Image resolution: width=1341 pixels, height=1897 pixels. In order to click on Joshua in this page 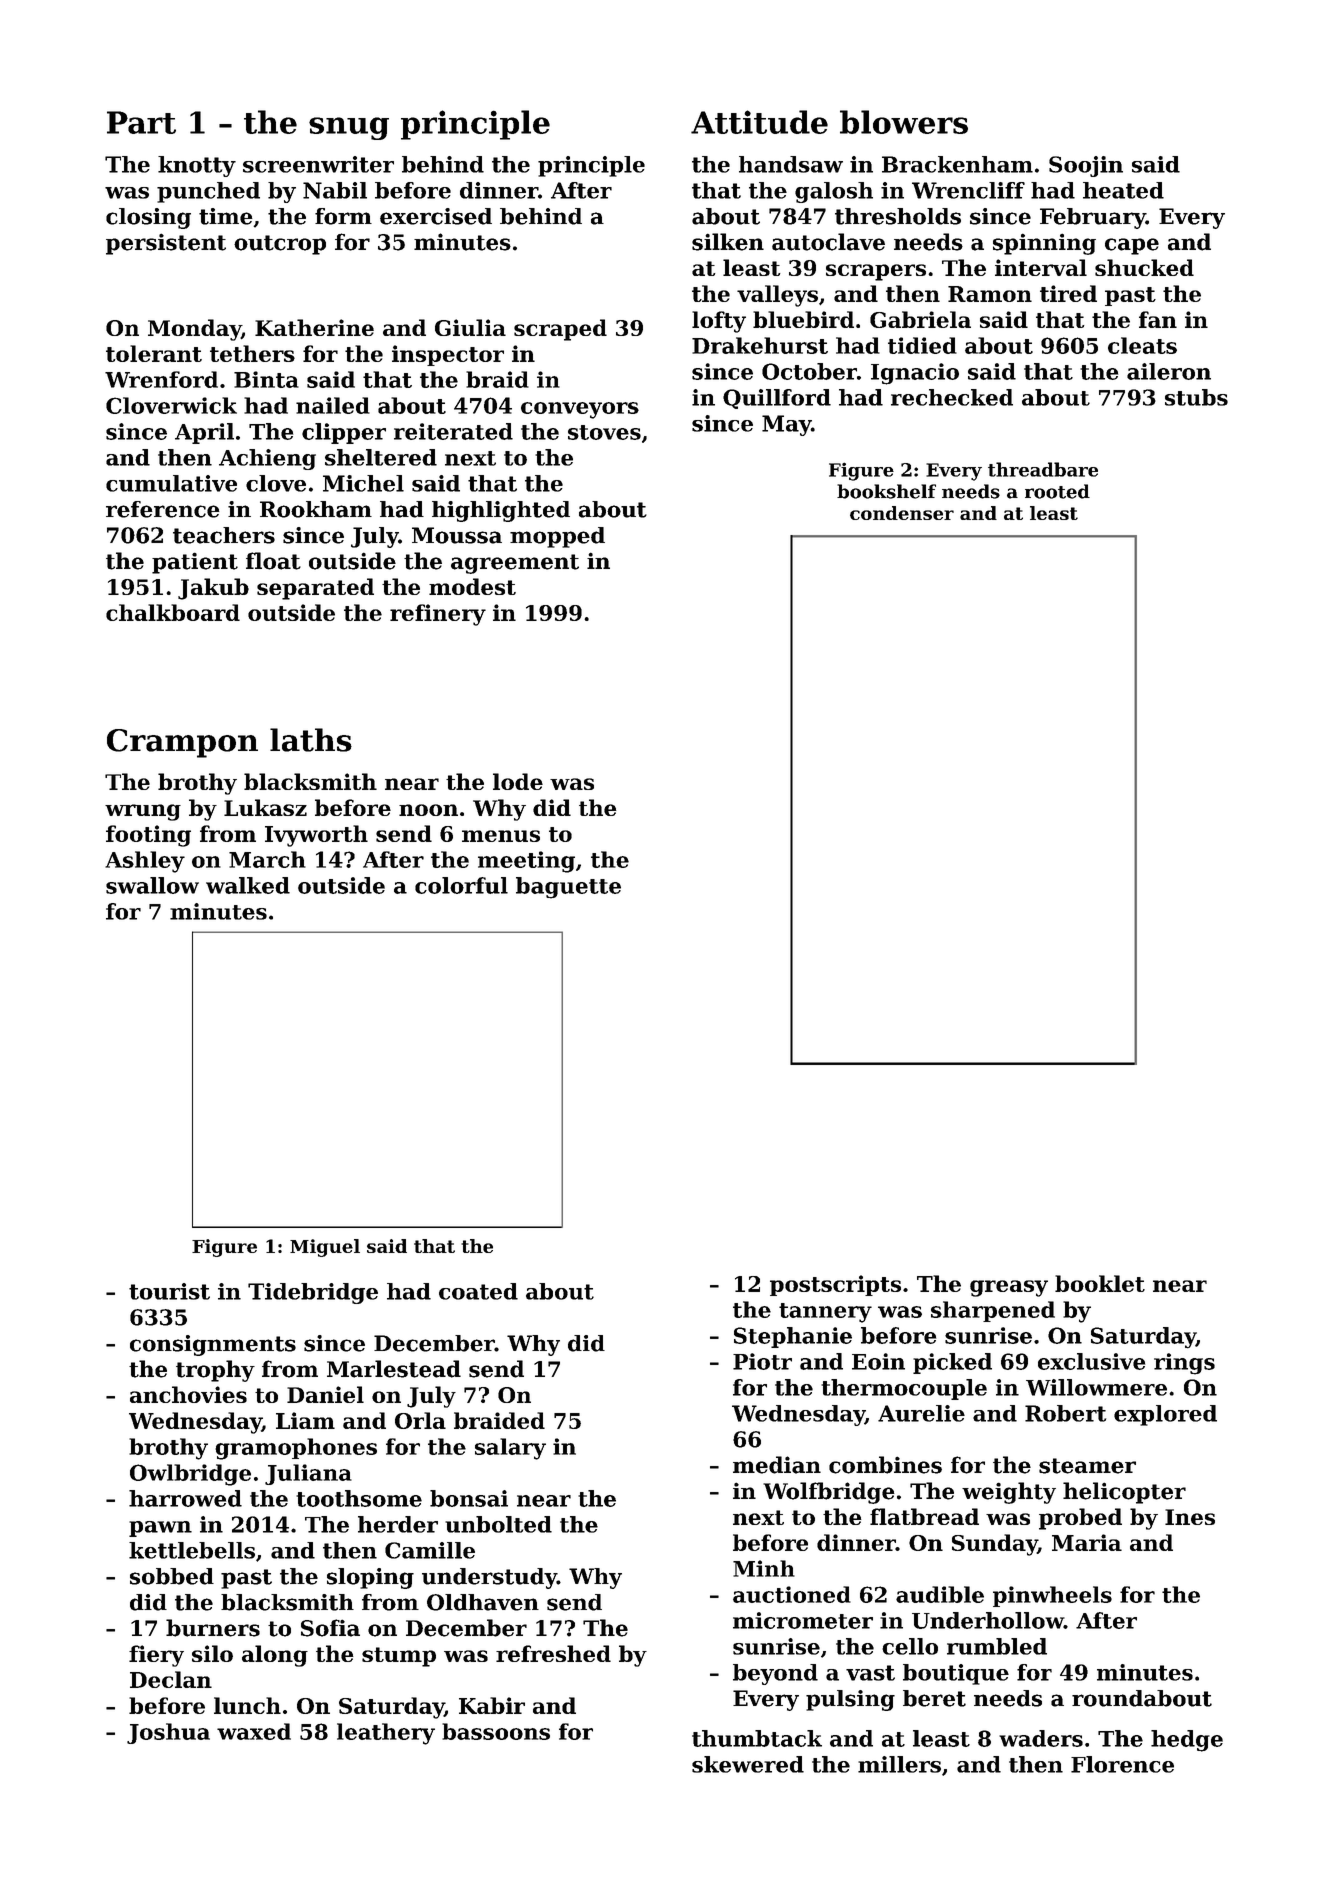, I will do `click(168, 1733)`.
